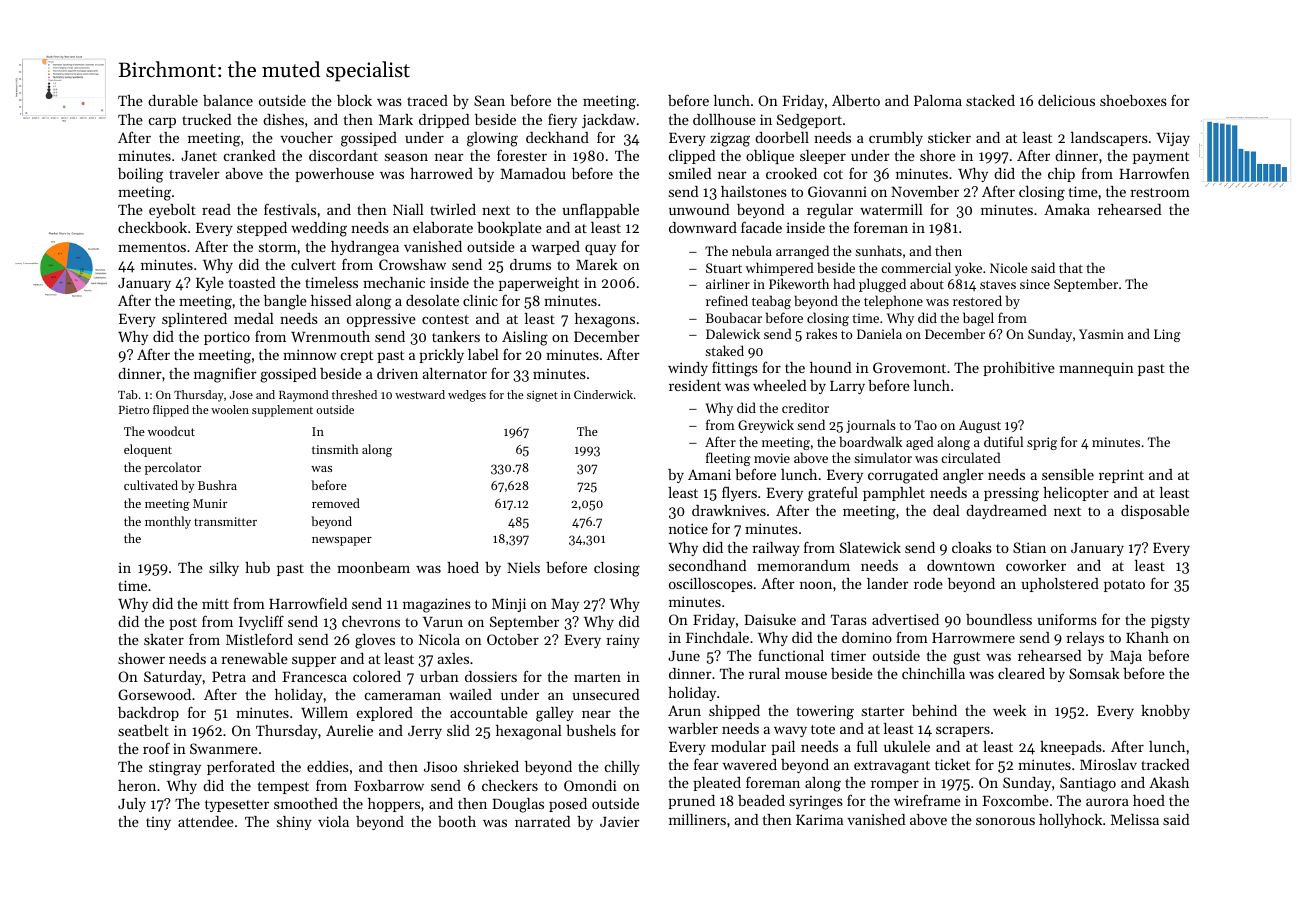 This screenshot has width=1308, height=924. I want to click on perforated, so click(241, 767).
